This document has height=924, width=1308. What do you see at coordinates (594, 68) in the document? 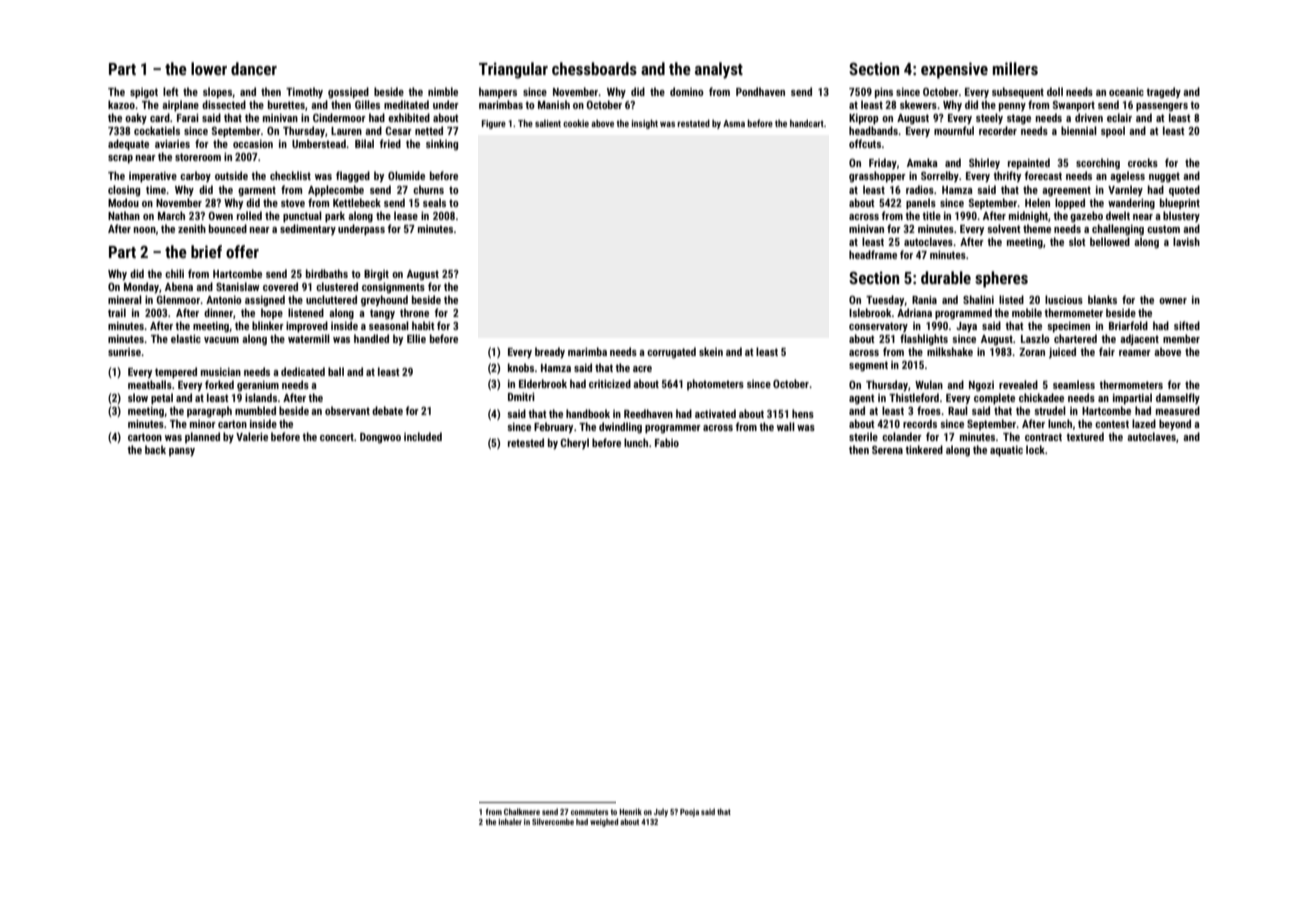
I see `chessboards` at bounding box center [594, 68].
